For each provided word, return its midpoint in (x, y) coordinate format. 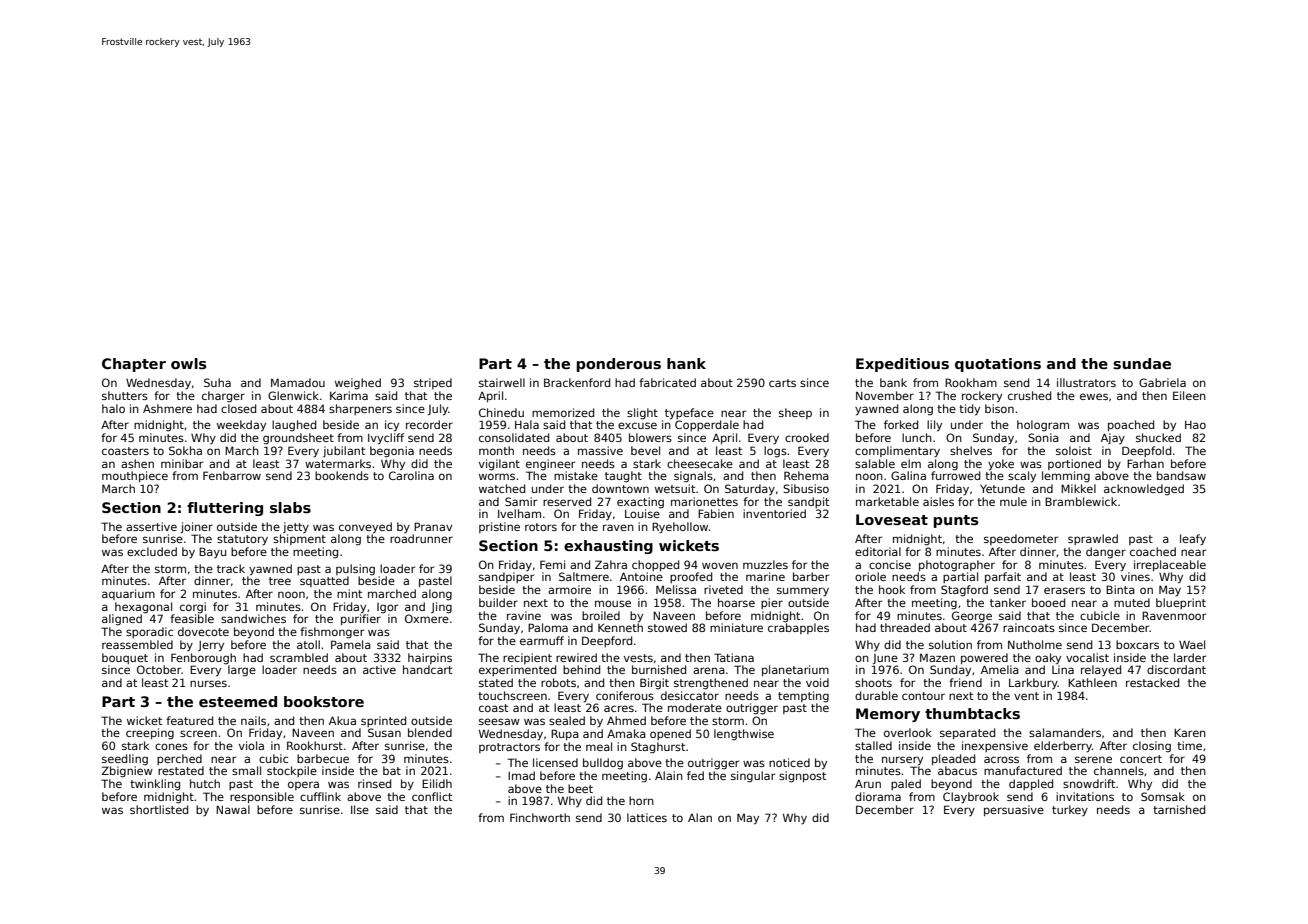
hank (686, 363)
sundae (1142, 363)
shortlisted (159, 809)
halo (113, 408)
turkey (1070, 810)
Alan (700, 817)
